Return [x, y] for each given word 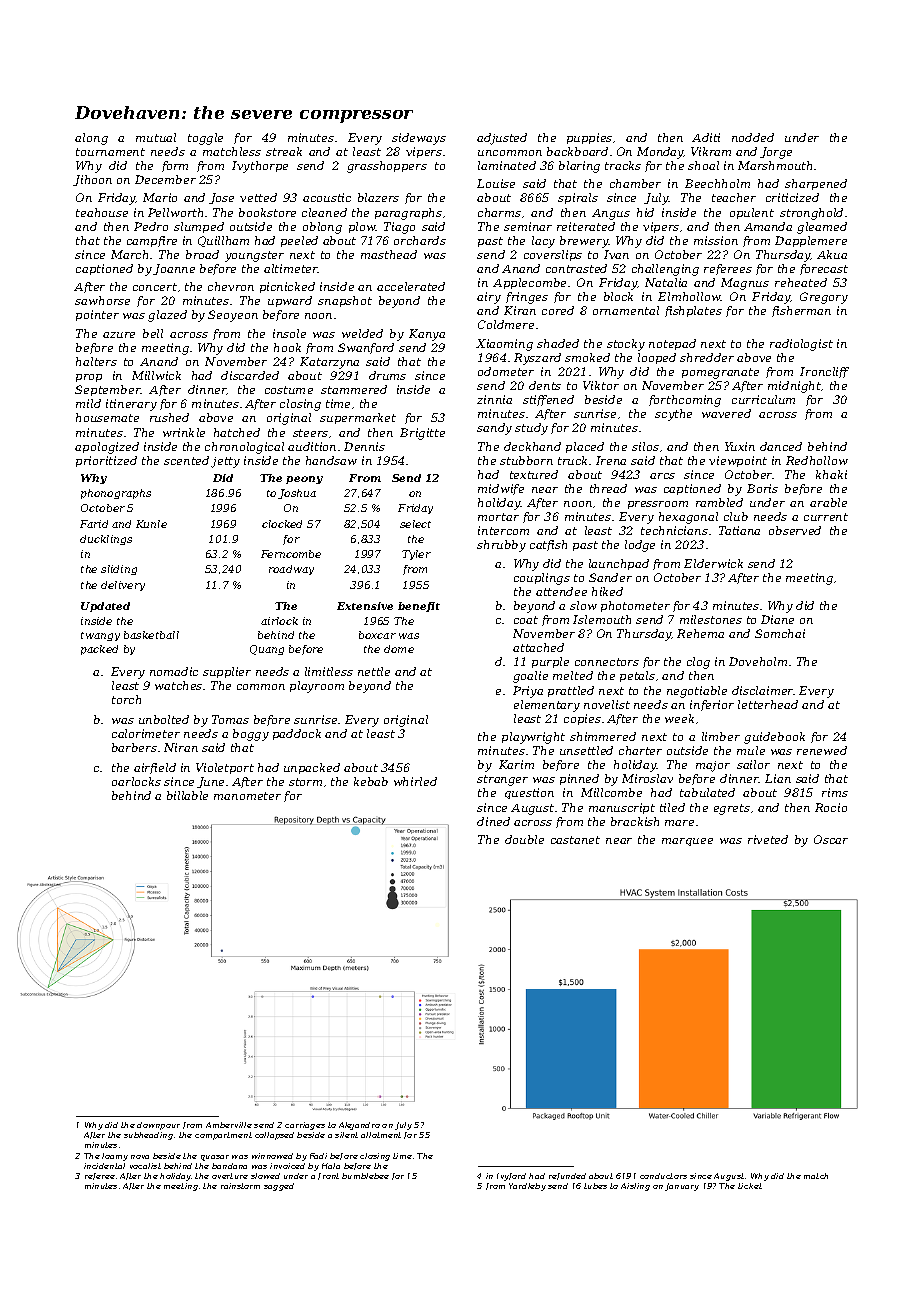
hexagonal [688, 518]
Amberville [229, 1125]
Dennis [364, 446]
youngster [254, 256]
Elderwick [713, 563]
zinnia [494, 399]
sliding [119, 570]
